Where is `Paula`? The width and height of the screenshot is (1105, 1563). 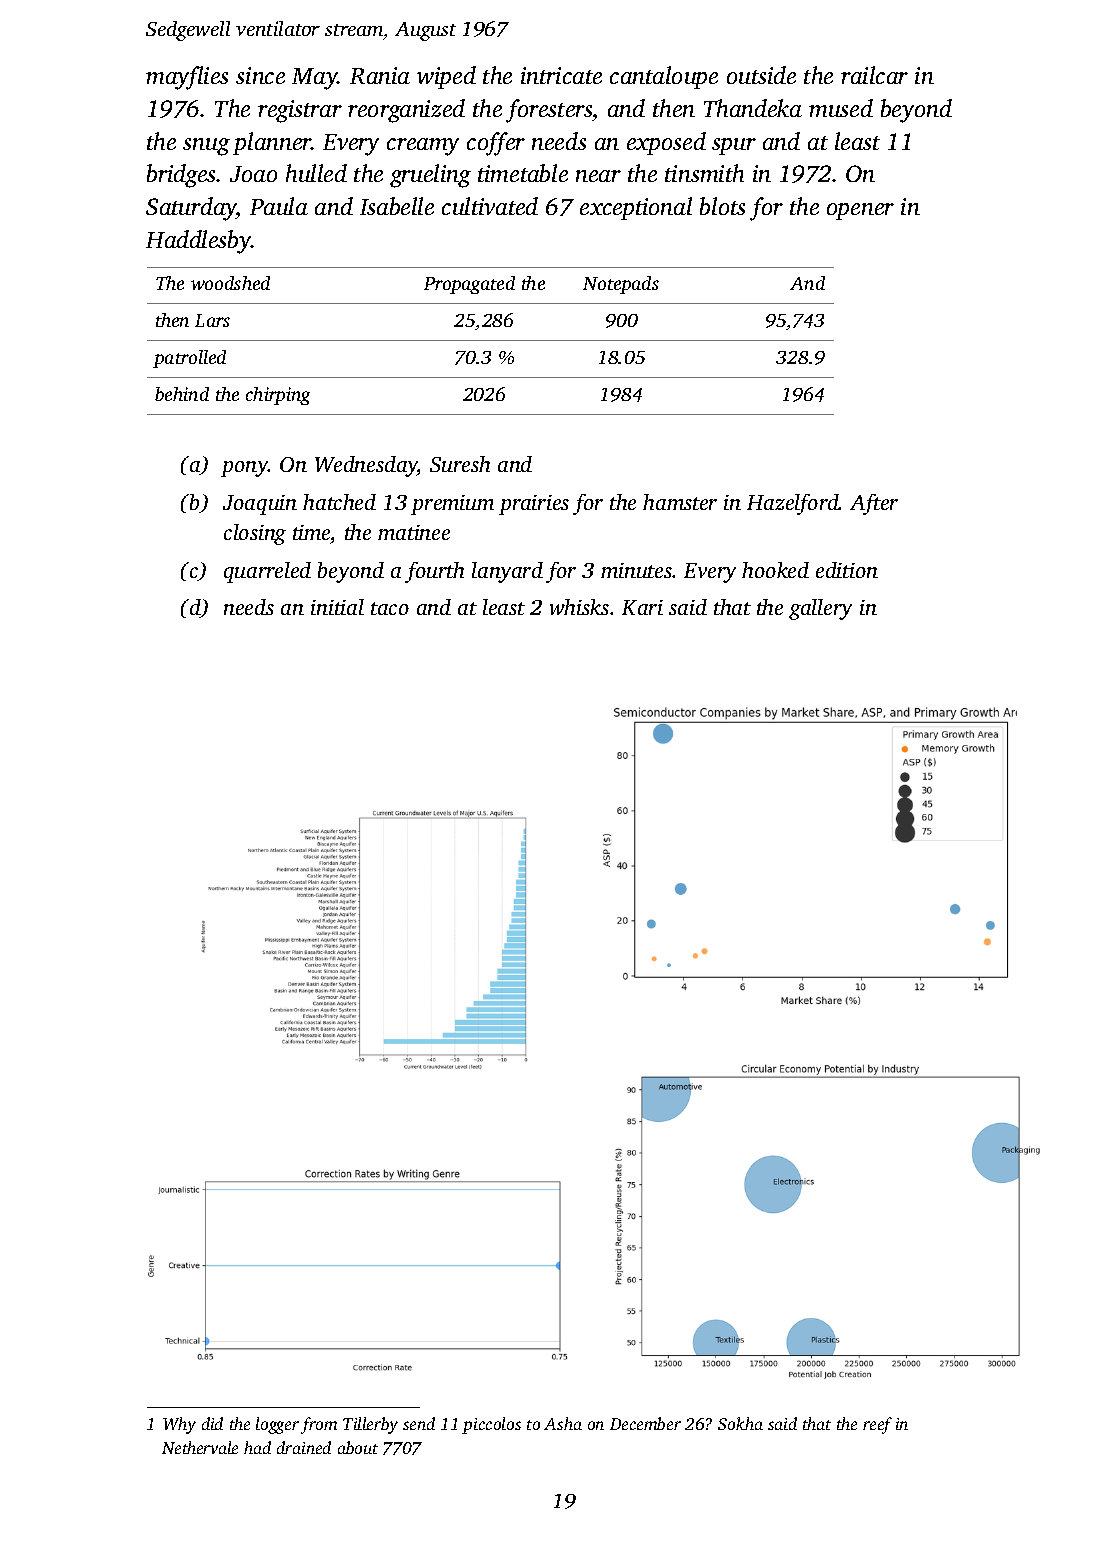
Paula is located at coordinates (279, 206).
